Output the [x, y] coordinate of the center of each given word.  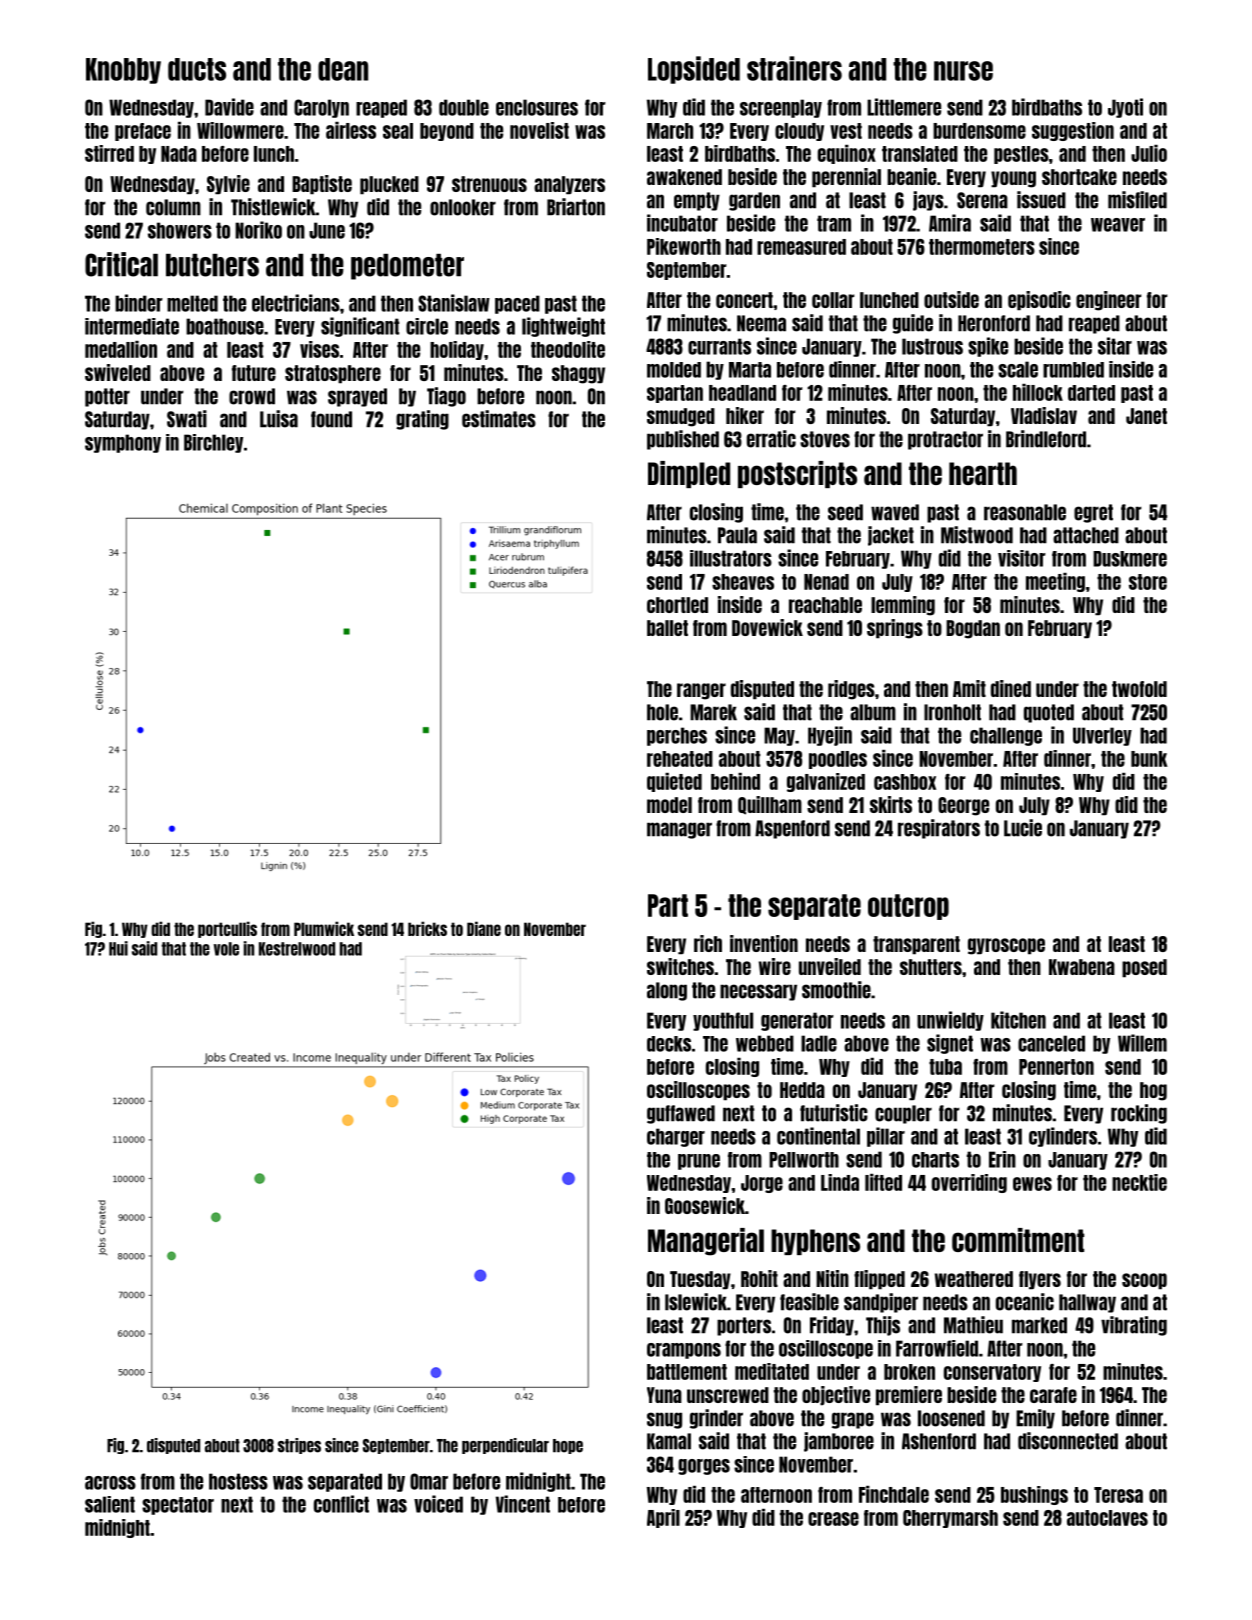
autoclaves [1107, 1518]
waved [895, 512]
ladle [819, 1043]
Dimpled [689, 474]
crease [833, 1519]
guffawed [681, 1114]
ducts [197, 69]
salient [110, 1504]
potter [107, 397]
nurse [963, 71]
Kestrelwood [297, 949]
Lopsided [694, 70]
